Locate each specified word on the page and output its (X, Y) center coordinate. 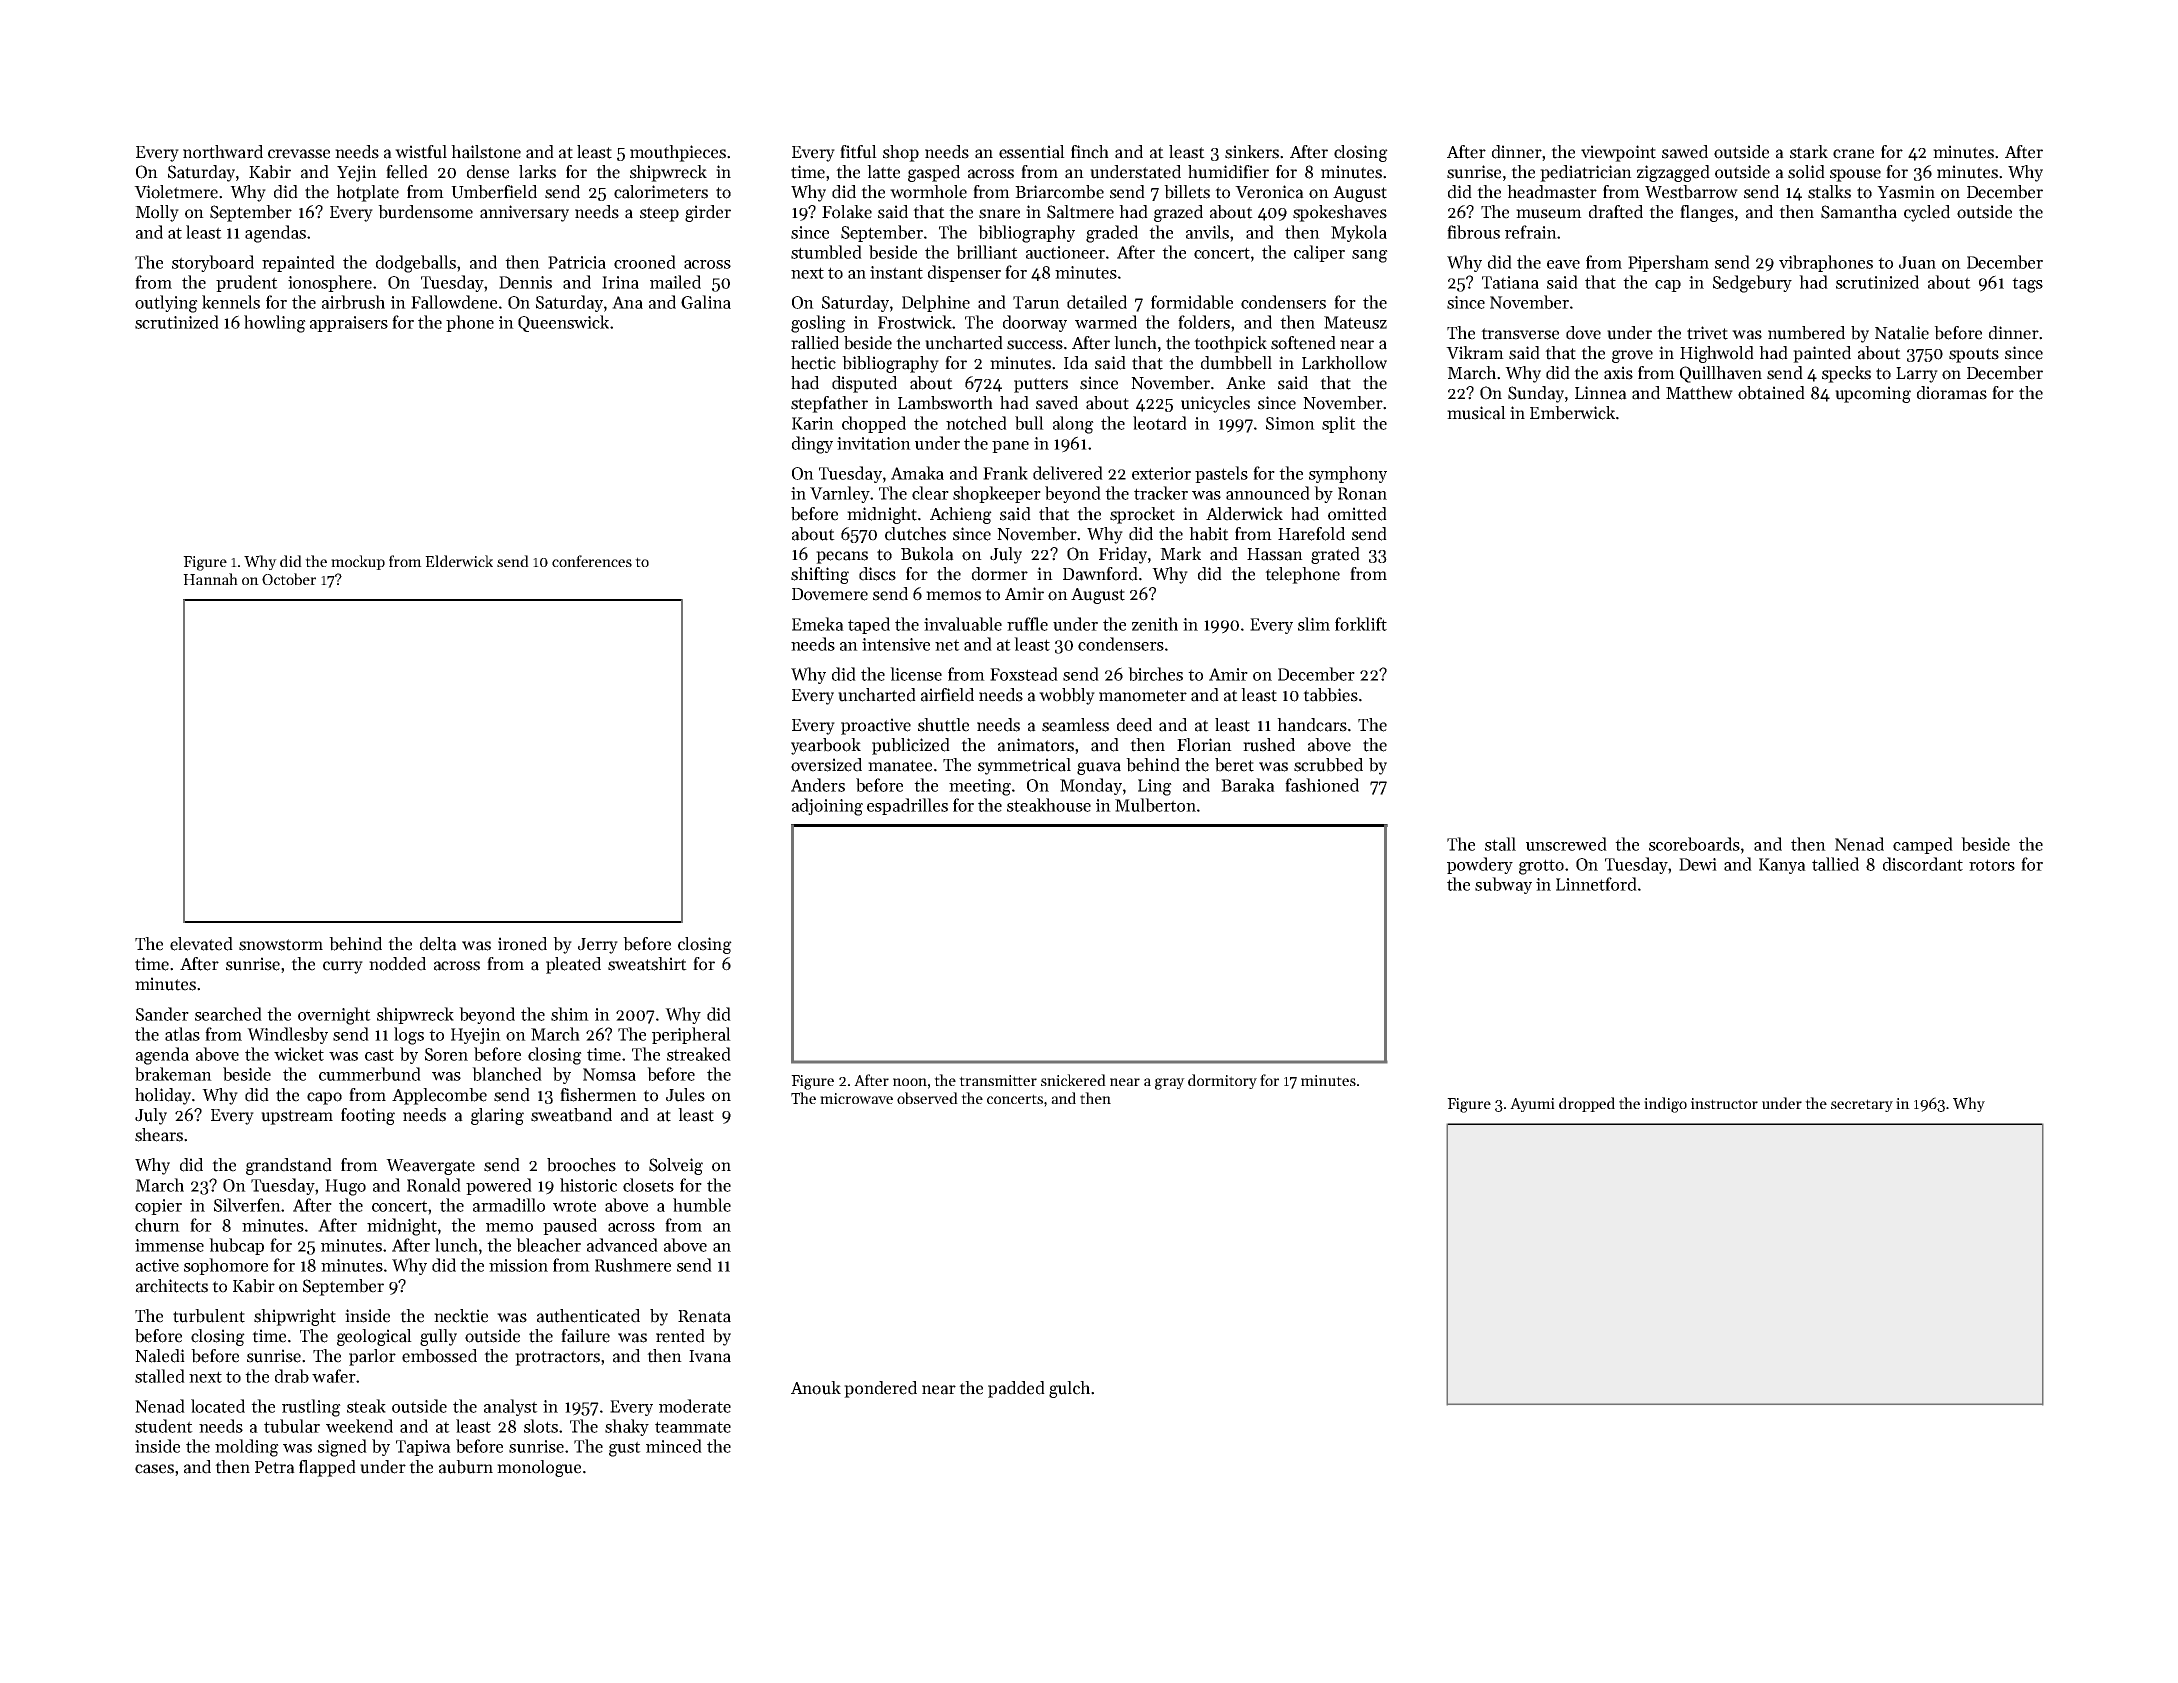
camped (1923, 845)
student (164, 1426)
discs (877, 574)
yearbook (826, 746)
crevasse (299, 154)
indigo (1665, 1105)
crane (1853, 154)
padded (1016, 1389)
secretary (1862, 1105)
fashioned (1322, 785)
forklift (1361, 624)
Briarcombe (1059, 192)
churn (157, 1225)
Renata (704, 1316)
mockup (358, 562)
